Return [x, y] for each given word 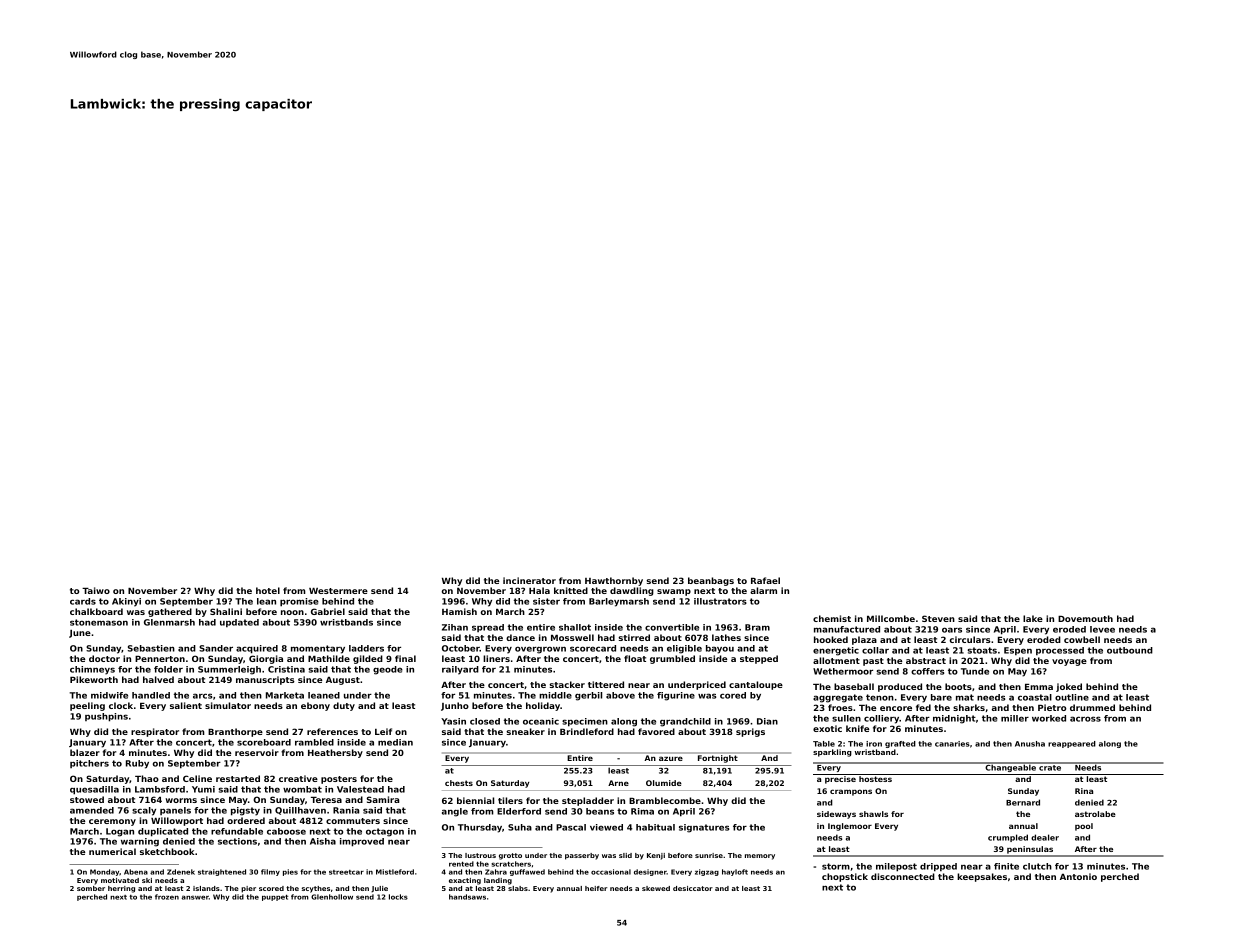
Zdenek [181, 872]
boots [958, 686]
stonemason [99, 622]
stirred [634, 637]
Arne [618, 783]
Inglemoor [850, 827]
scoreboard [264, 742]
